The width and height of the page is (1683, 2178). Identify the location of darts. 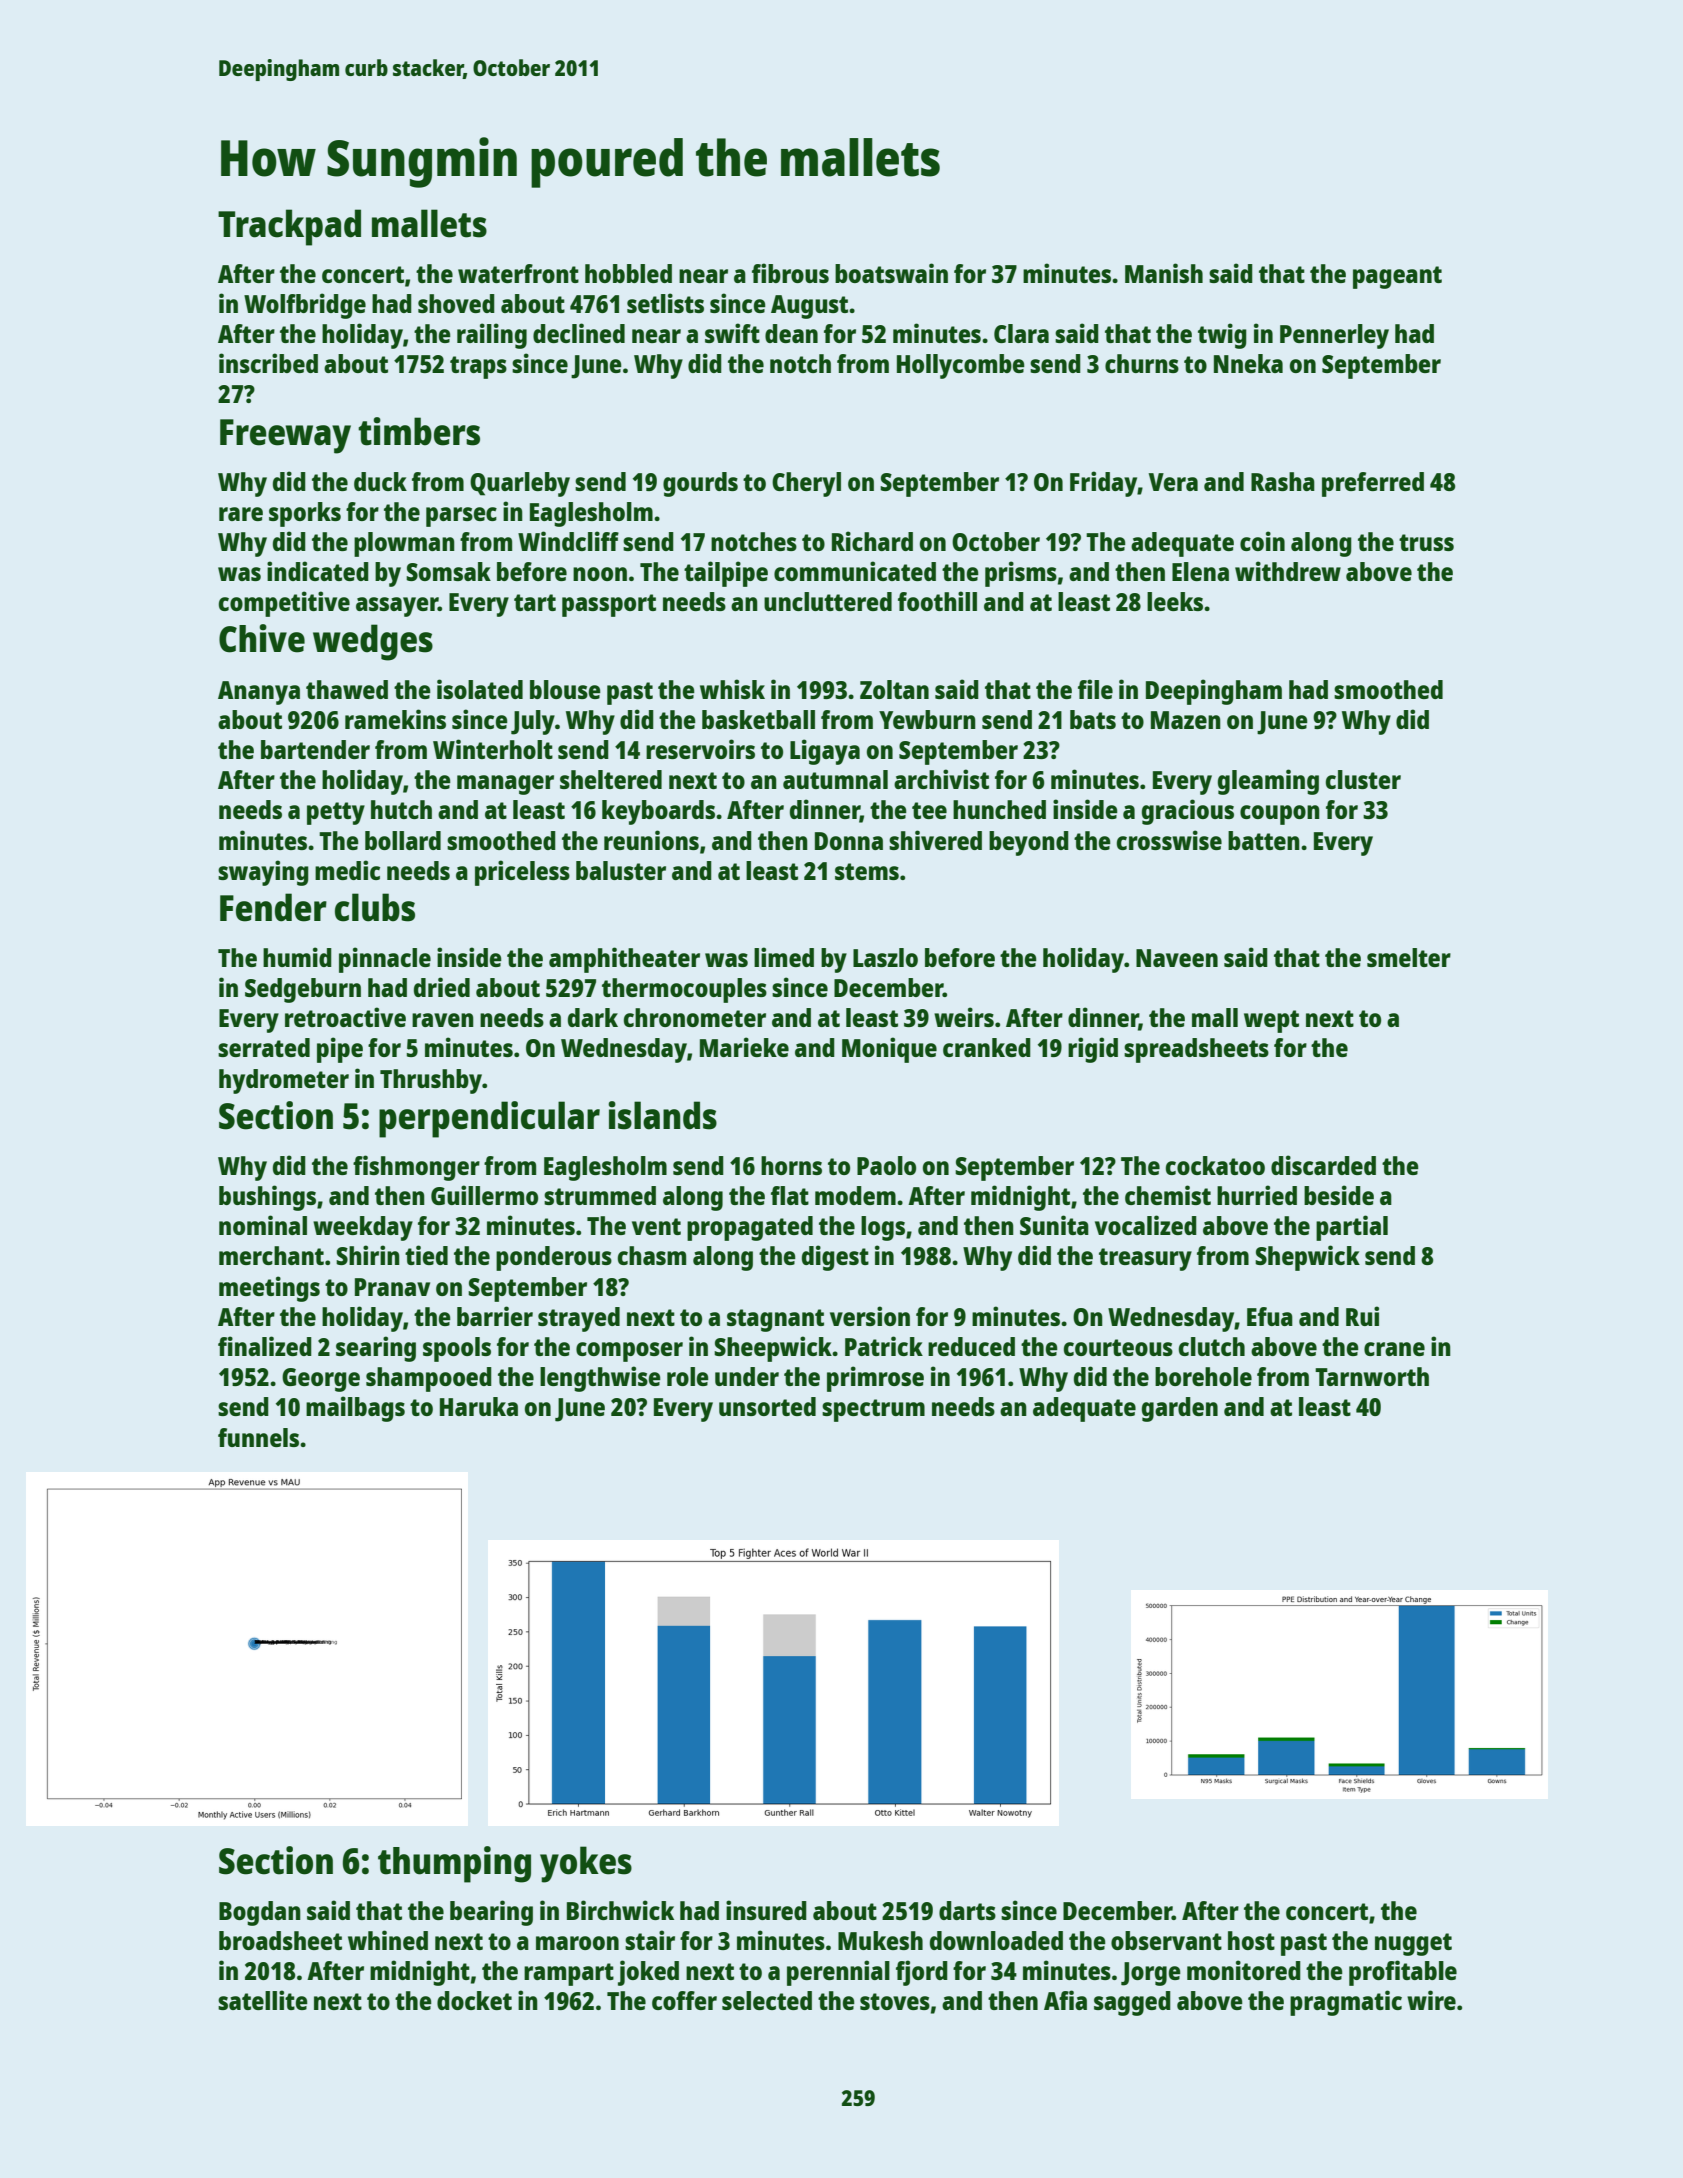
(967, 1910).
